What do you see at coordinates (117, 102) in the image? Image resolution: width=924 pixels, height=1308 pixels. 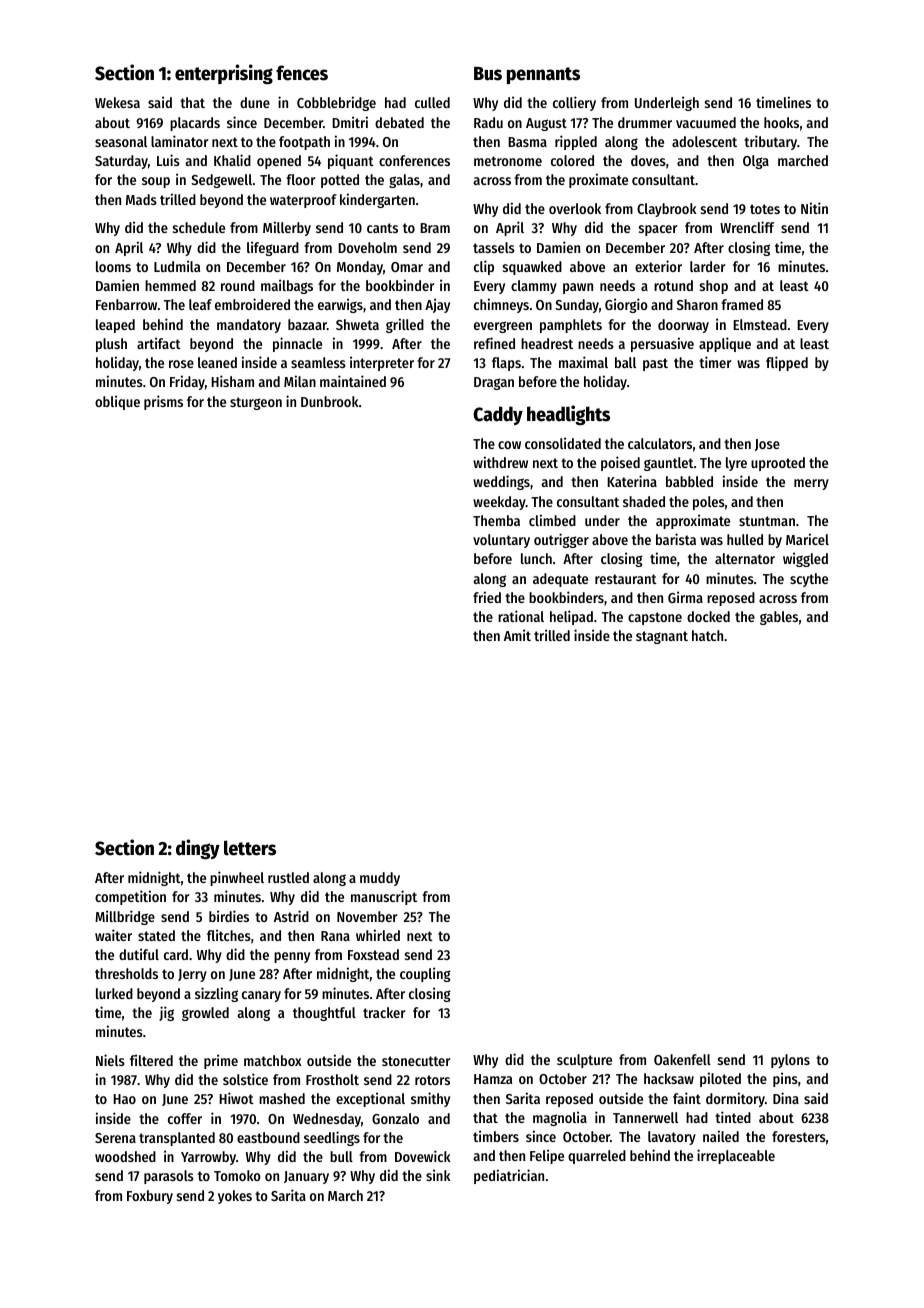 I see `Wekesa` at bounding box center [117, 102].
